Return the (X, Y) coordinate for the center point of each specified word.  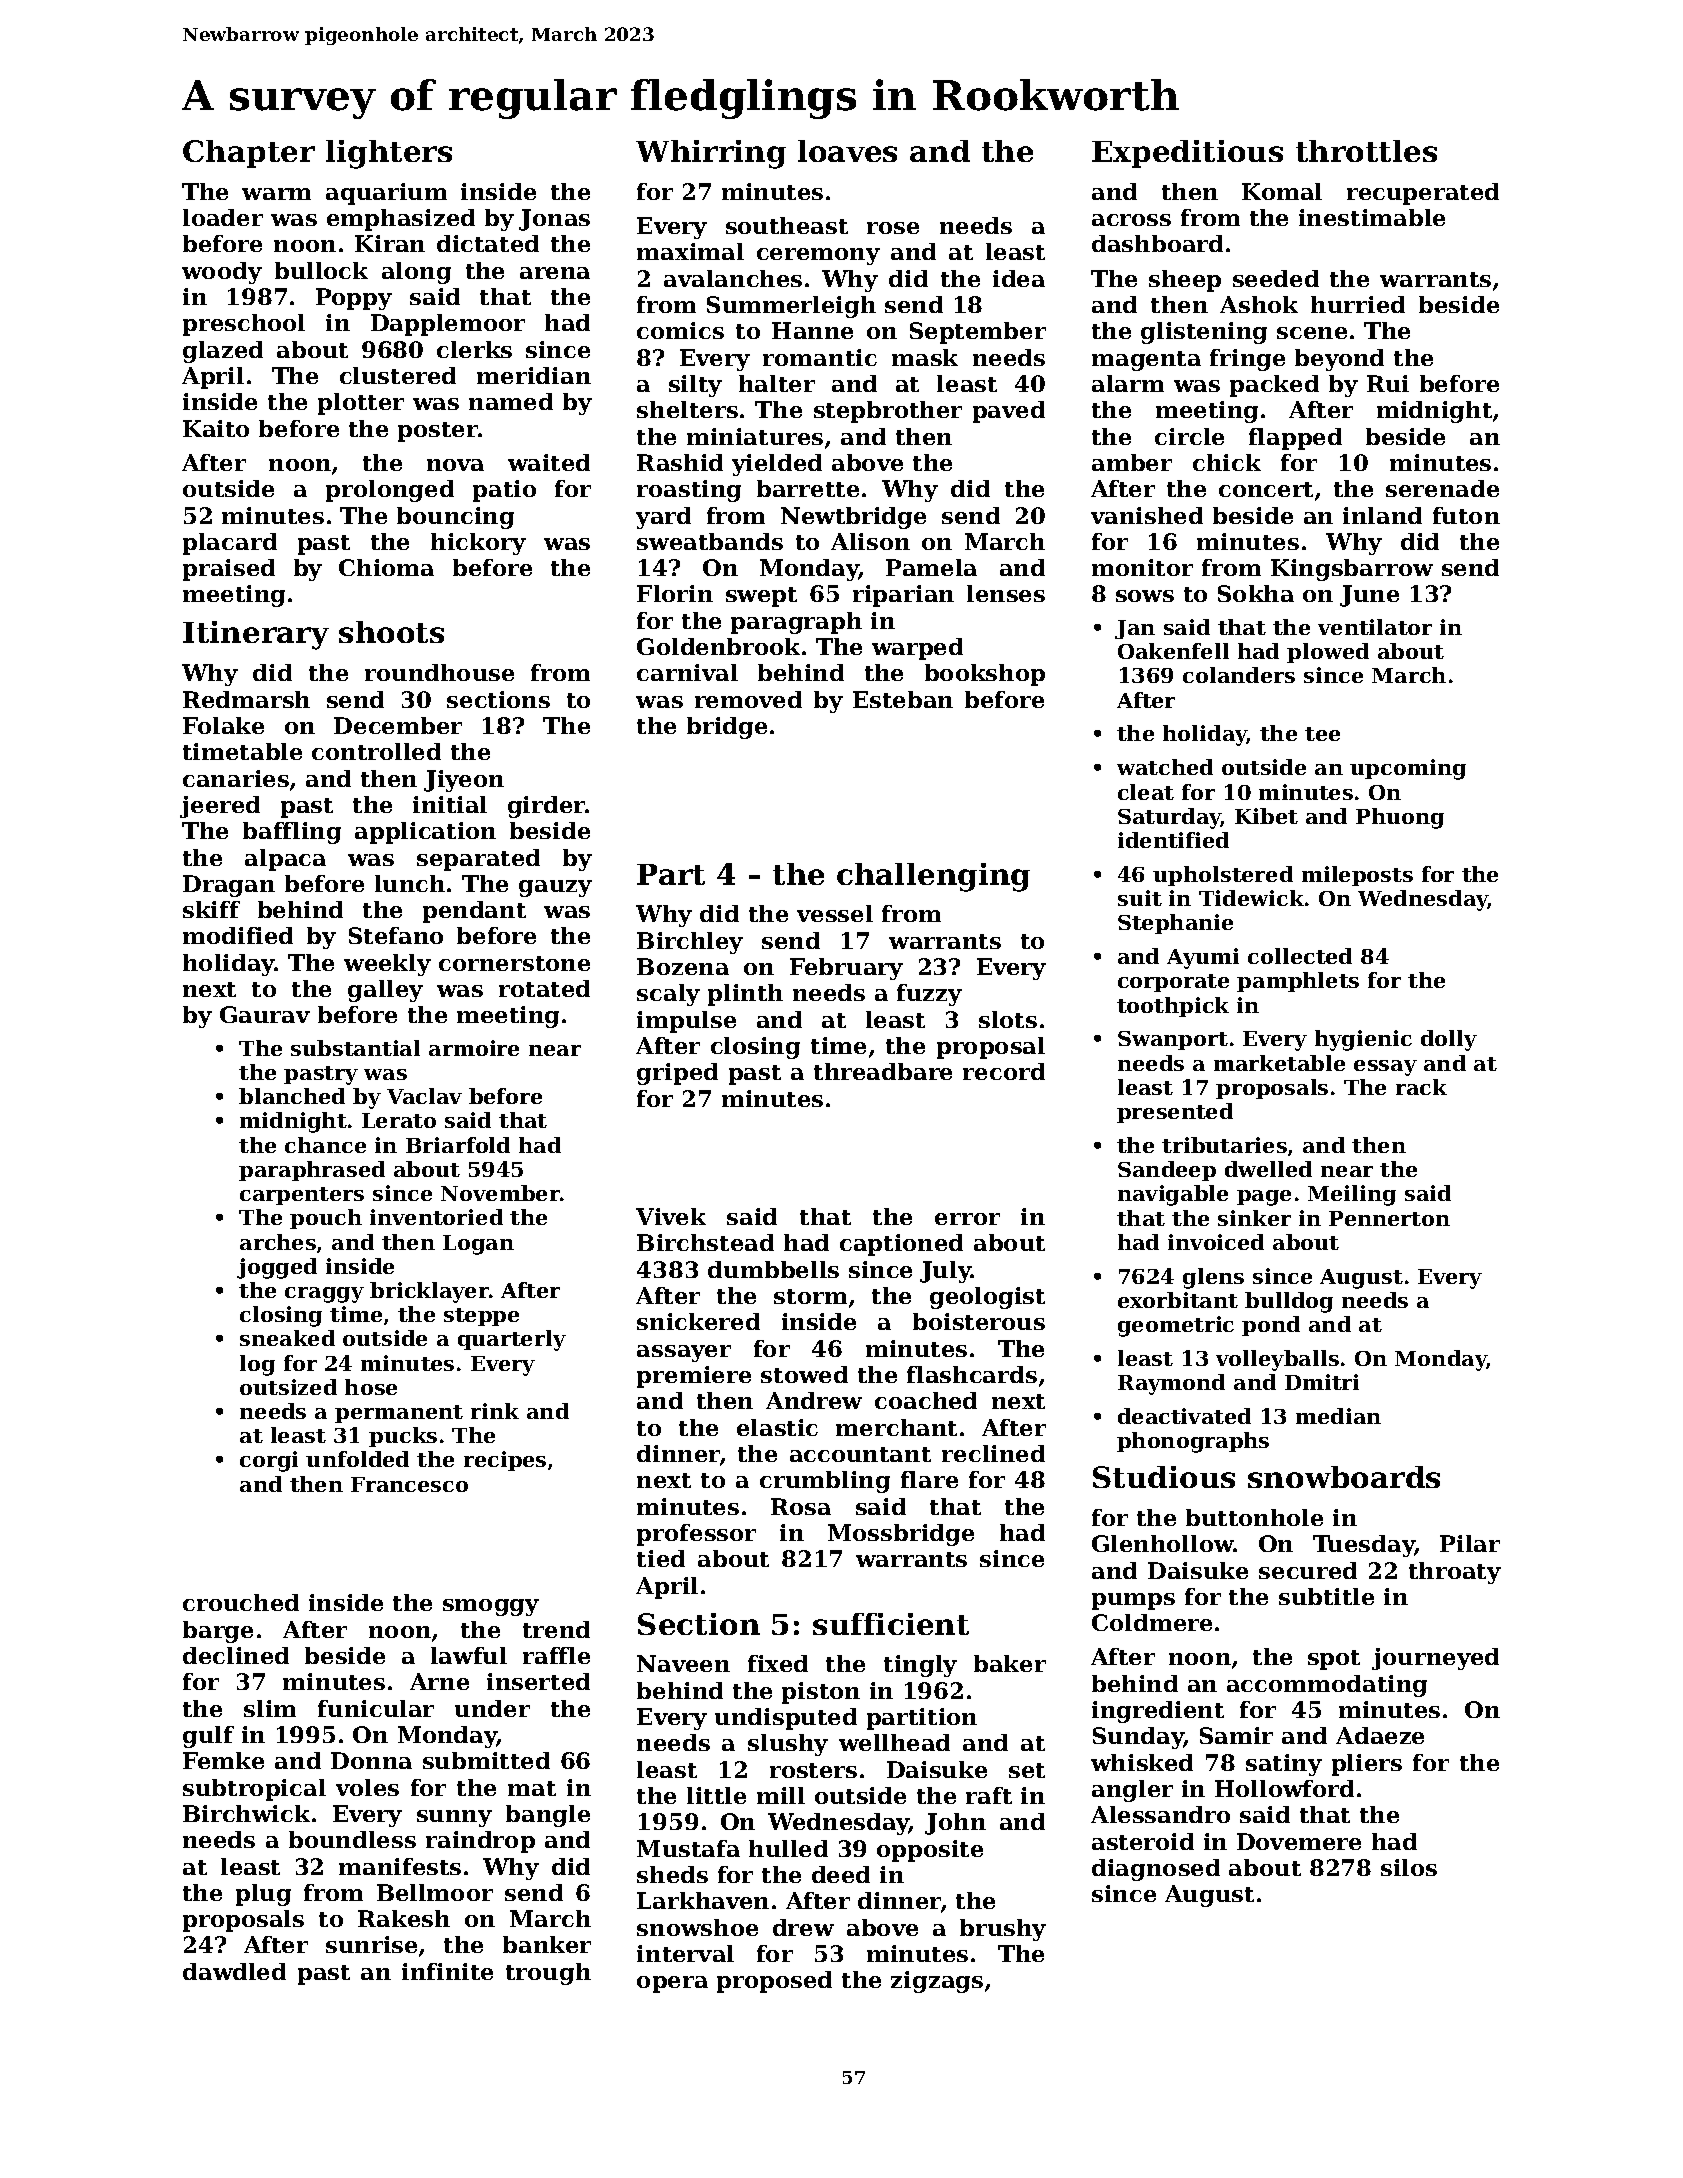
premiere (694, 1377)
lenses (1006, 593)
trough (548, 1974)
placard (230, 544)
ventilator (1375, 627)
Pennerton (1389, 1218)
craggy (324, 1295)
